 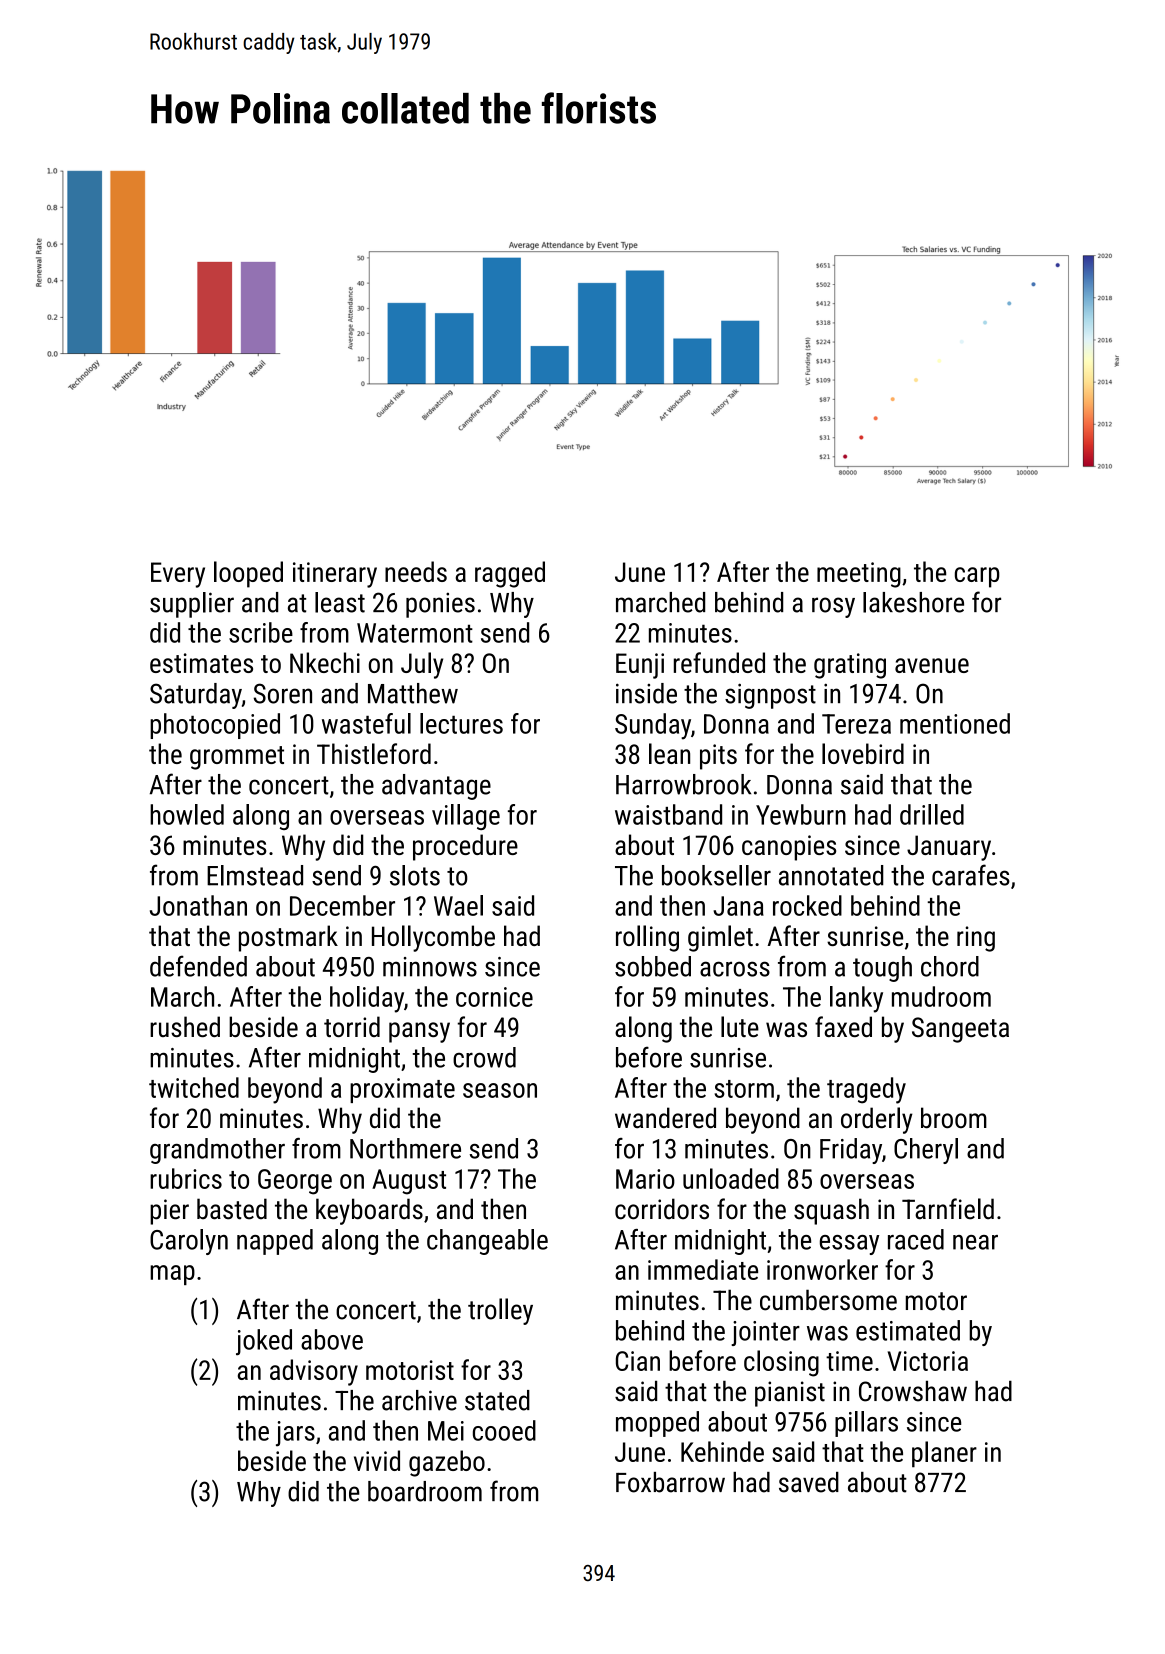 I want to click on carp, so click(x=977, y=577).
